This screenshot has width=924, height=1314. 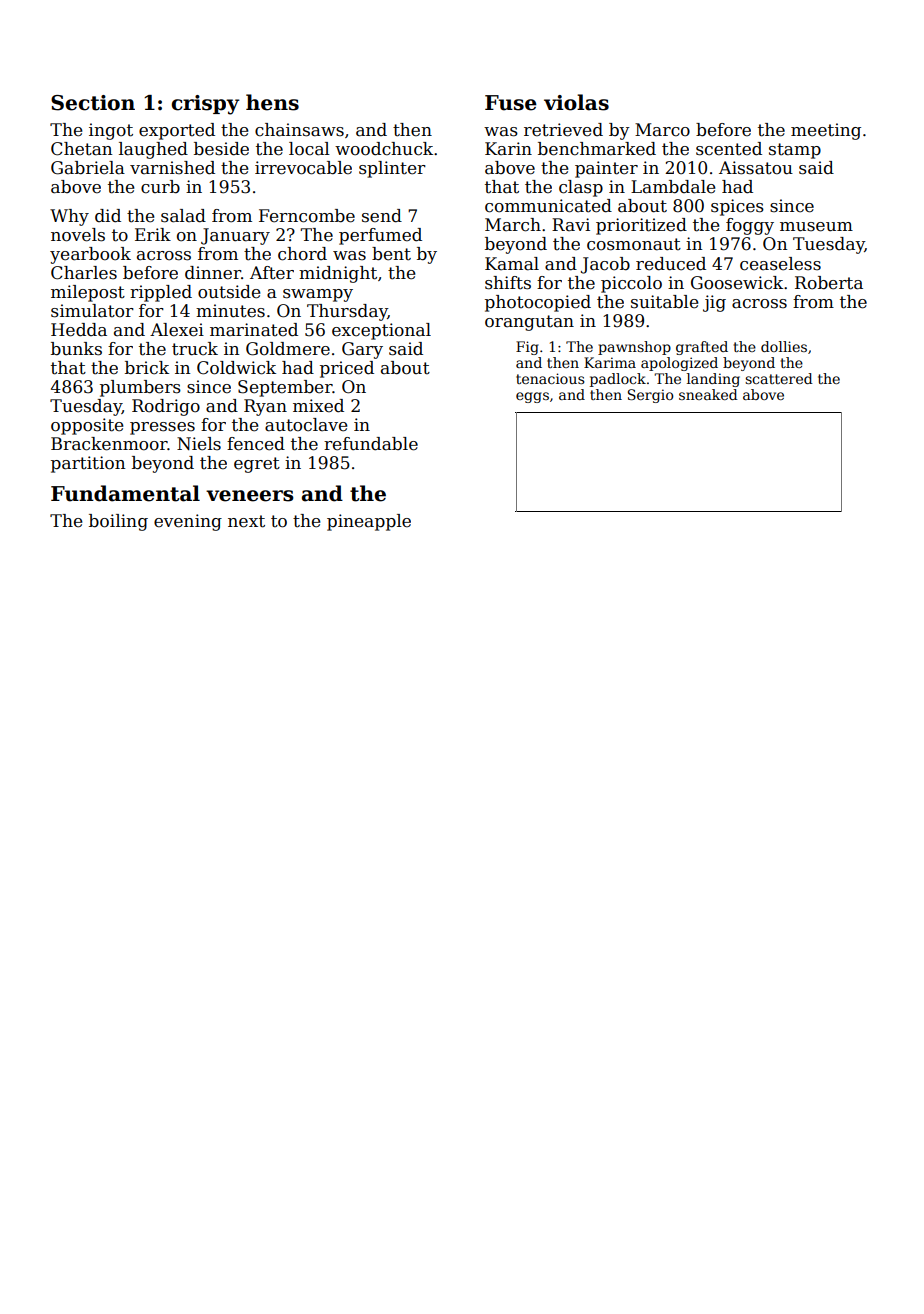 I want to click on jig, so click(x=714, y=303).
